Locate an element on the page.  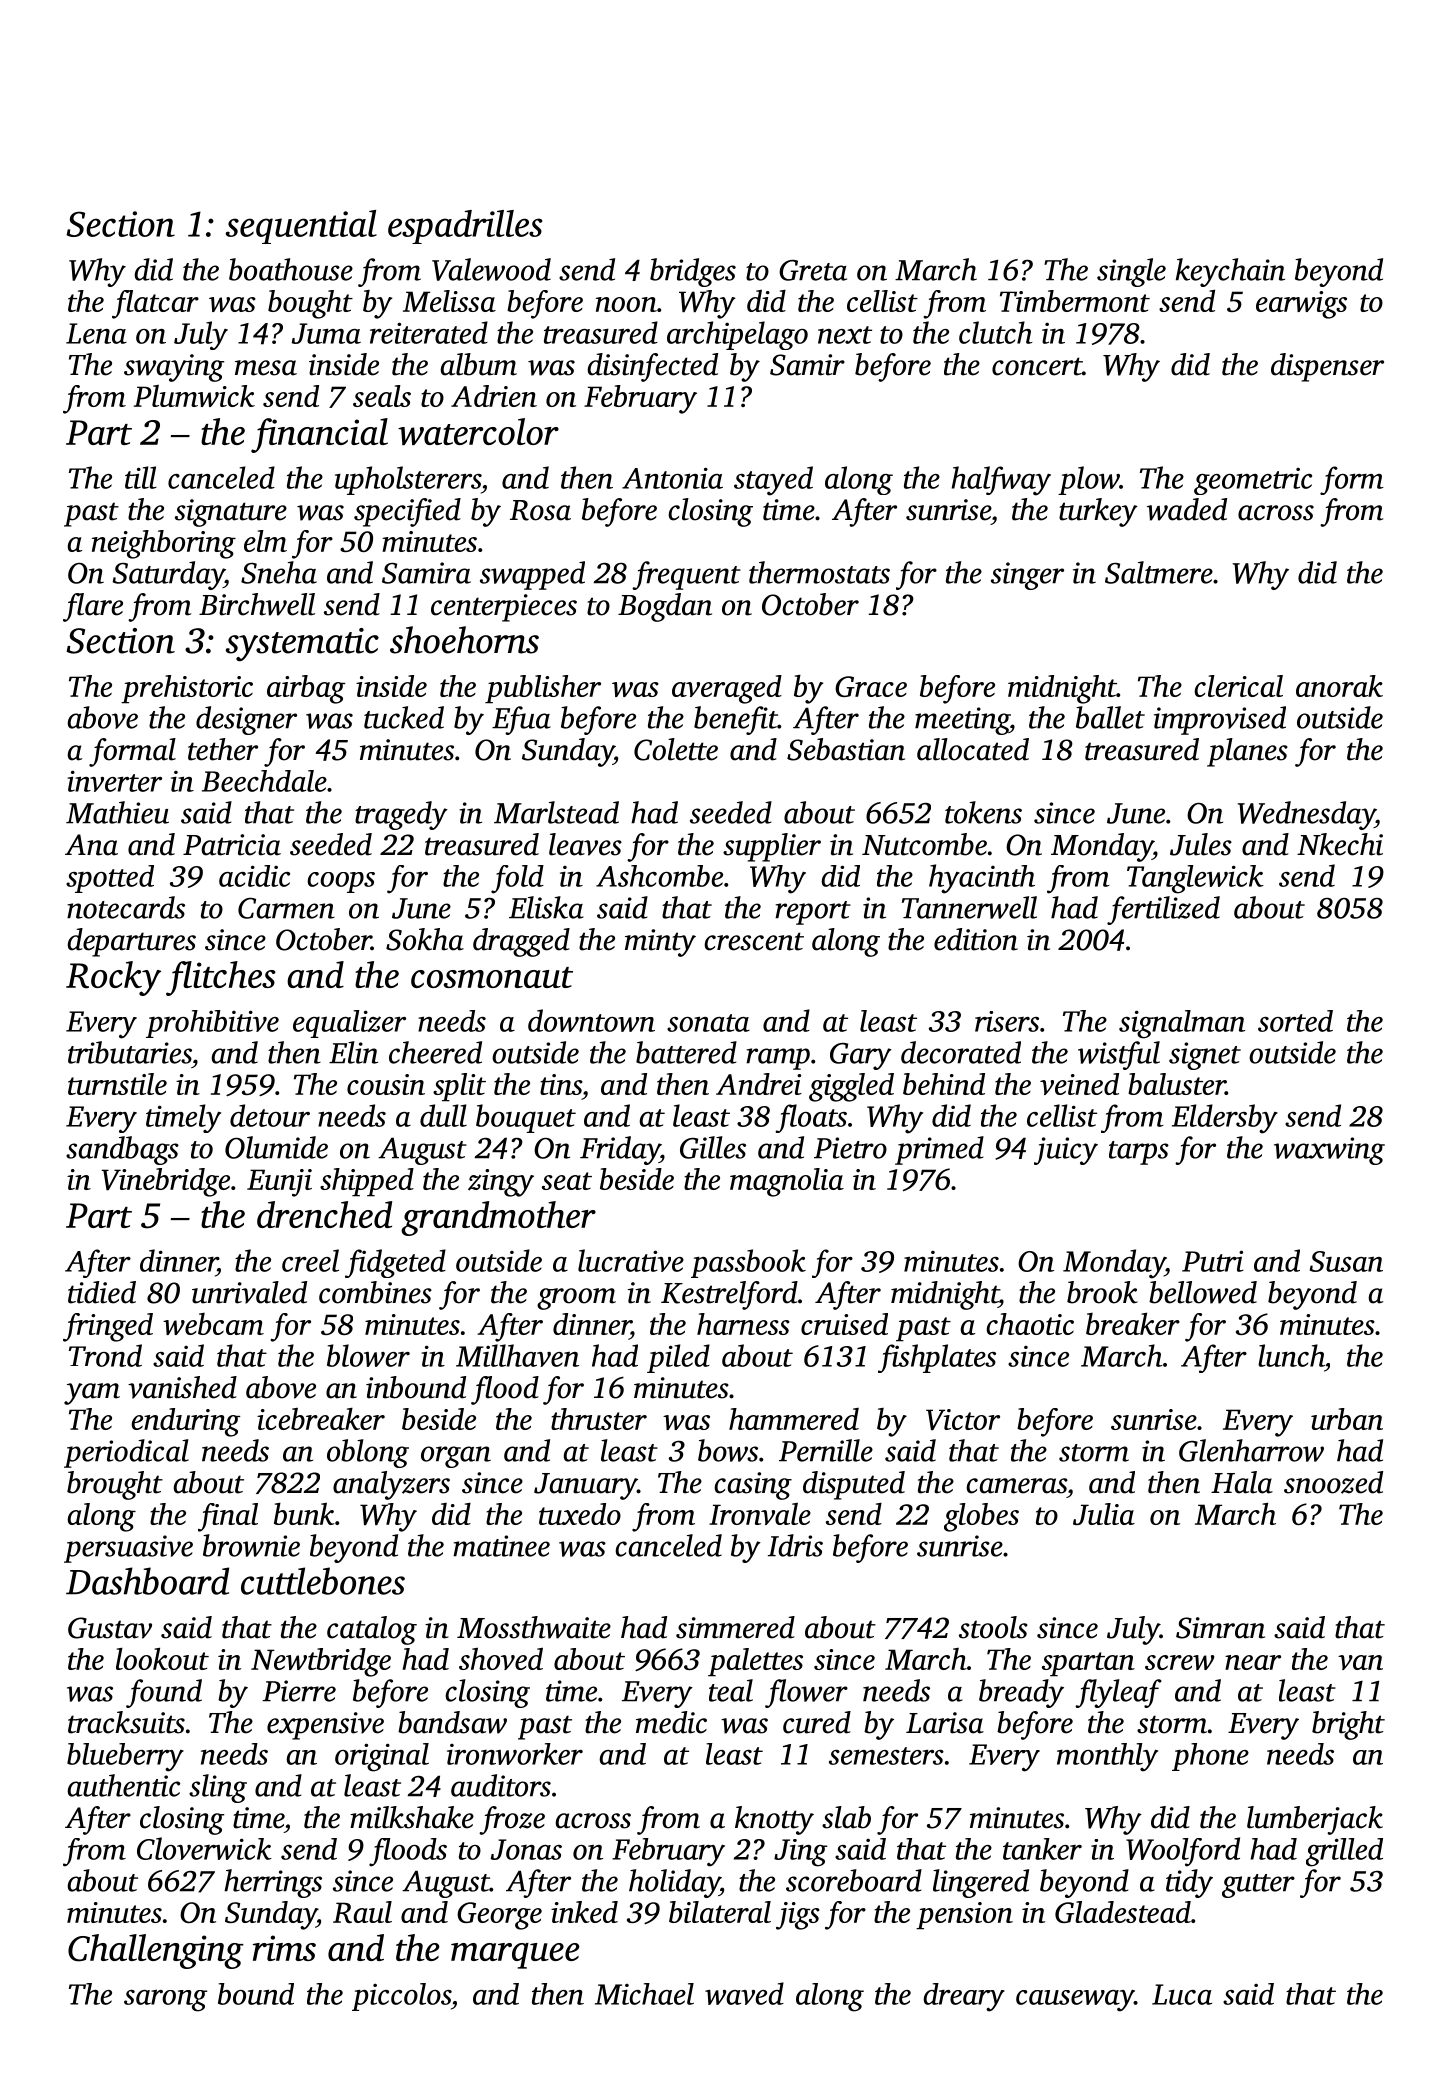
Elin is located at coordinates (353, 1052).
